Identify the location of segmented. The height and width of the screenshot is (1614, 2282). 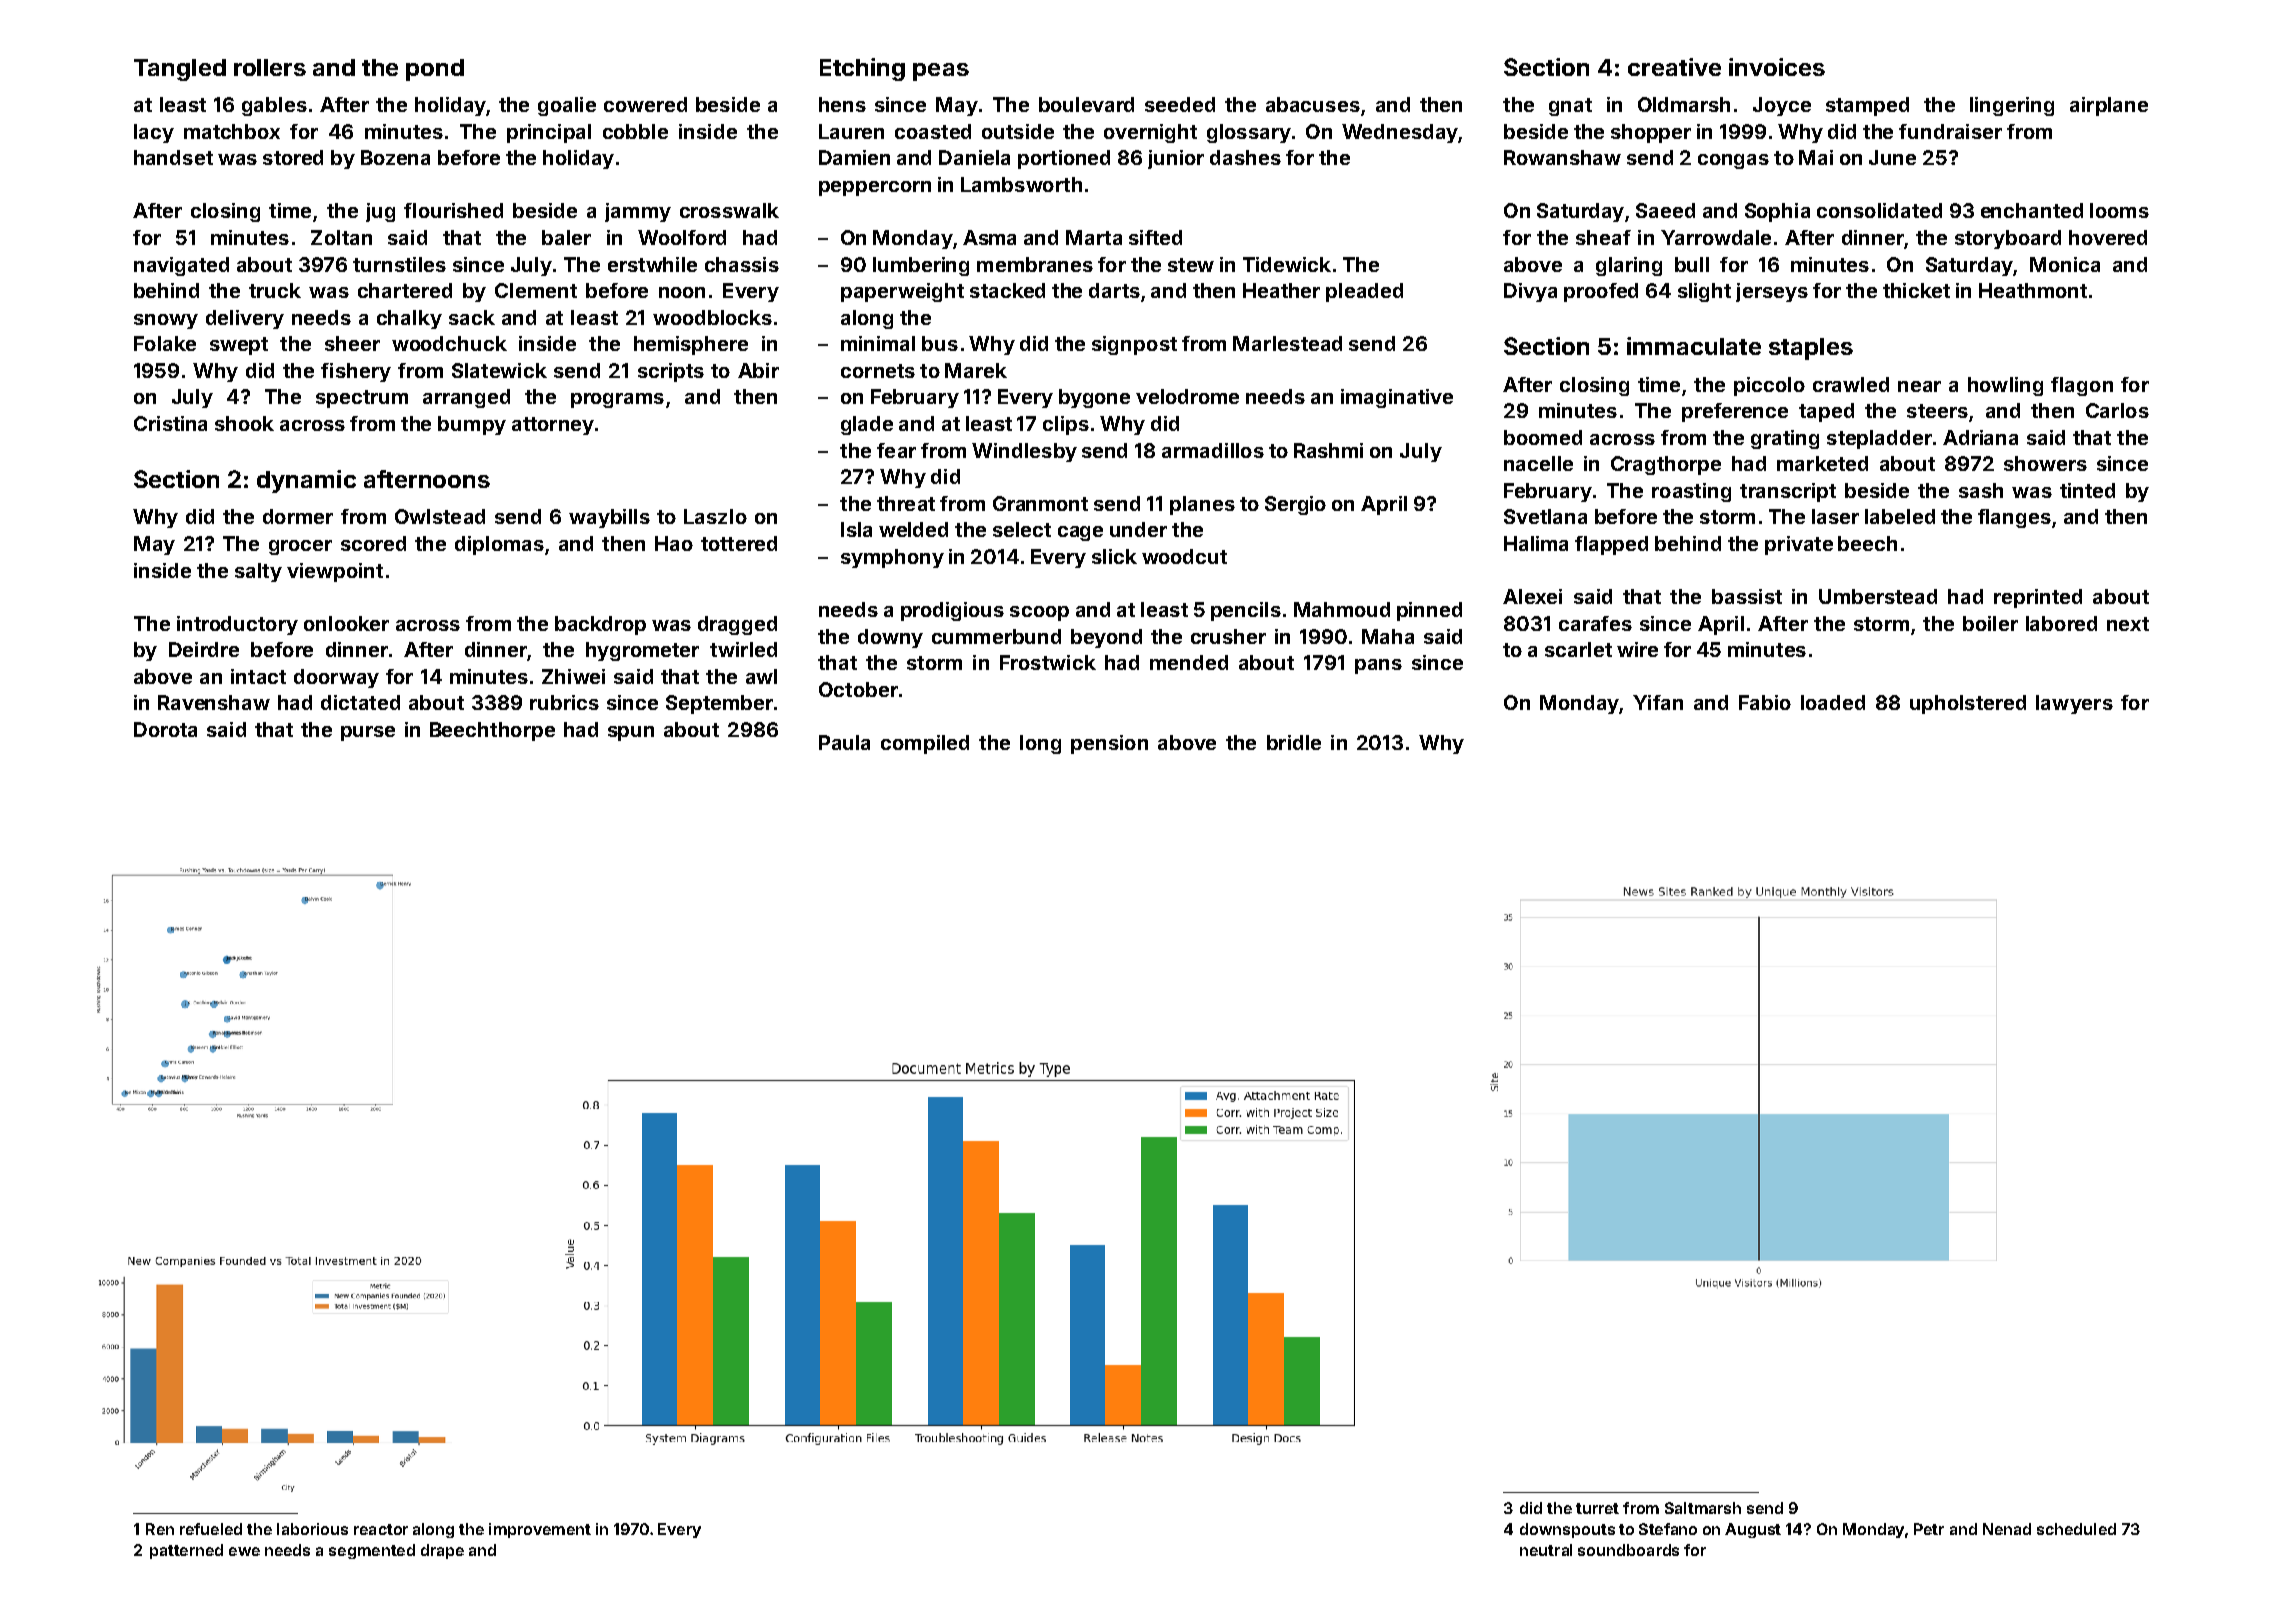
(372, 1551).
